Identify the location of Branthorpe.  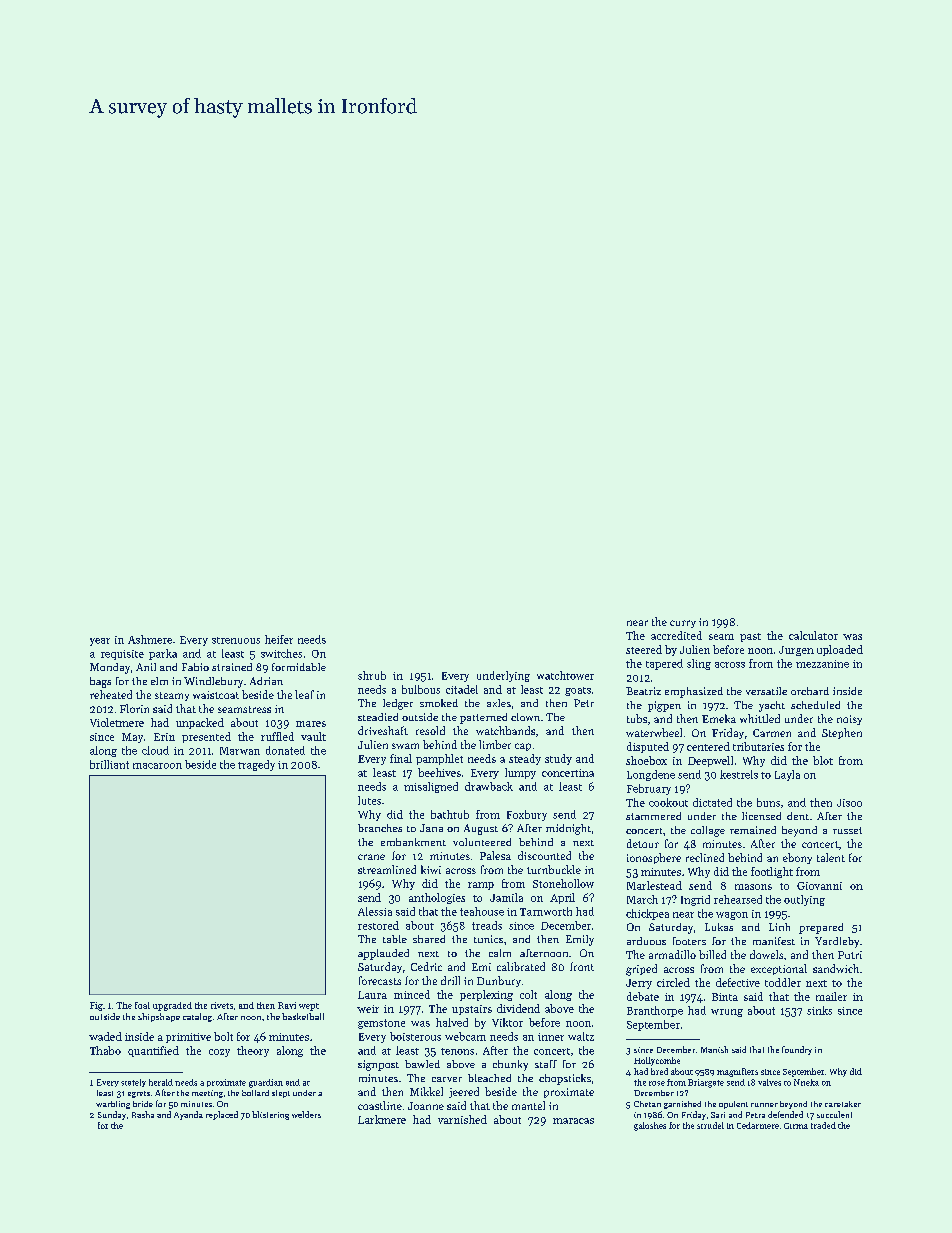
(655, 1011).
